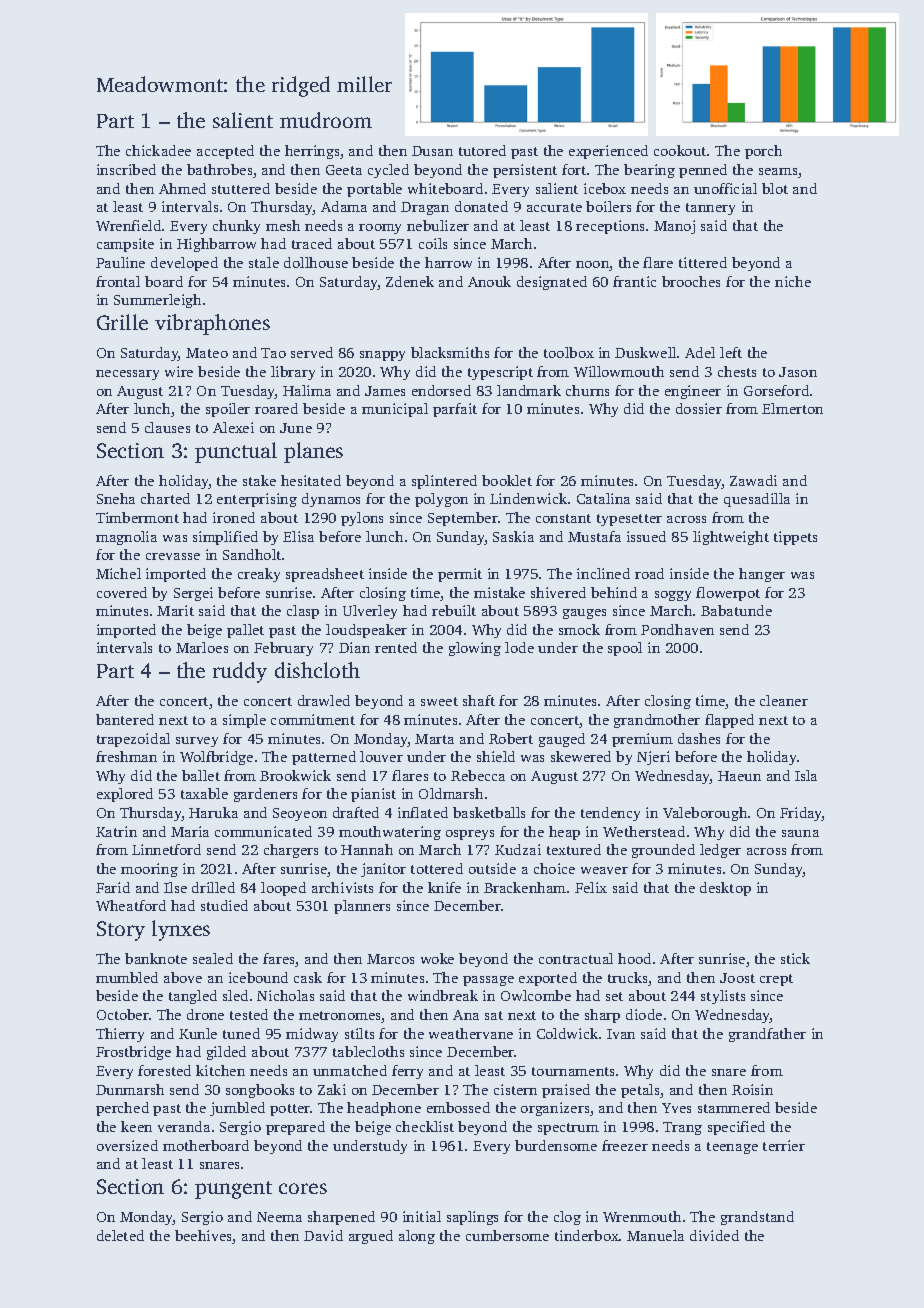 This image has height=1308, width=924. What do you see at coordinates (451, 793) in the image?
I see `Oldmarsh` at bounding box center [451, 793].
